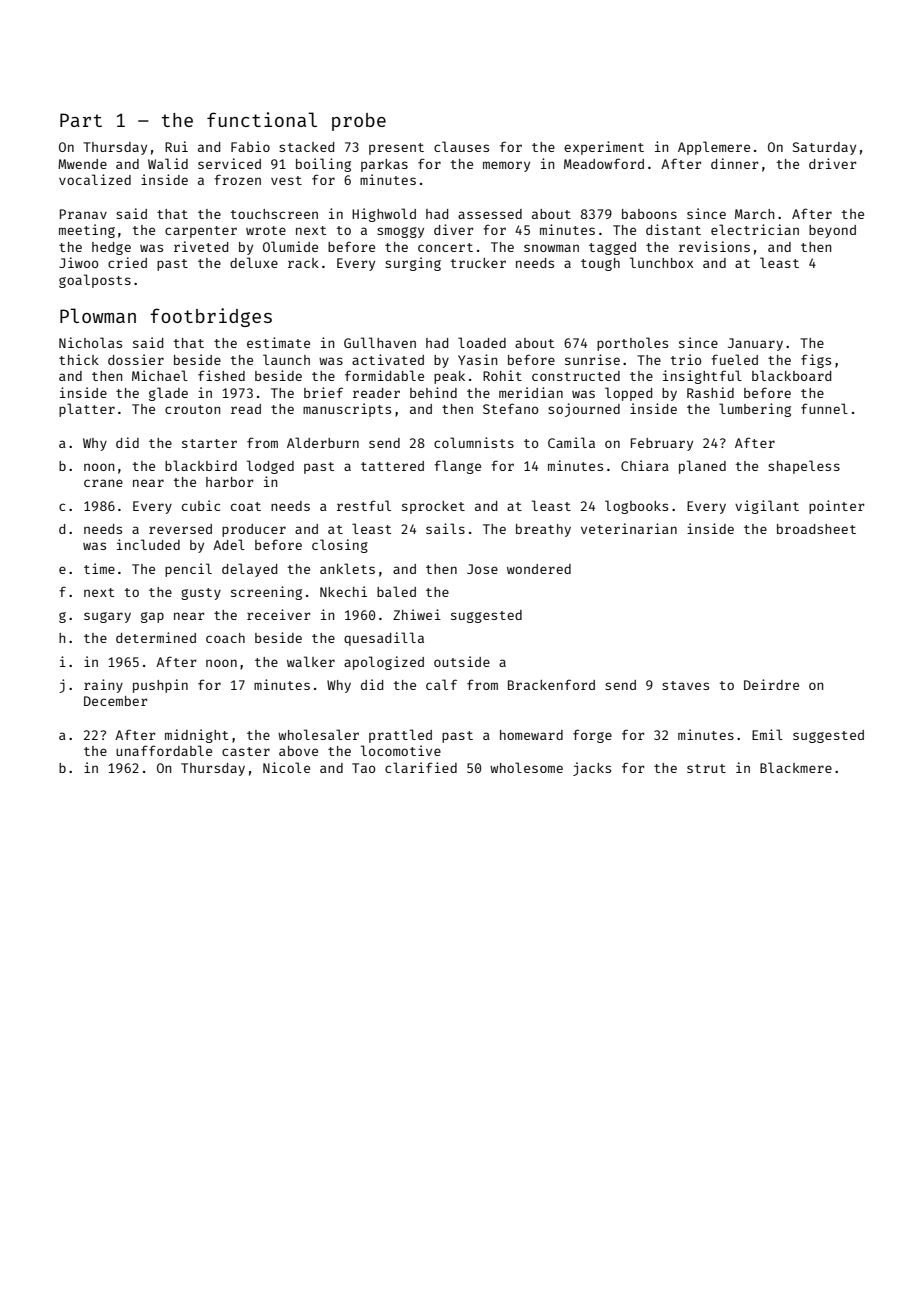  What do you see at coordinates (311, 661) in the image?
I see `walker` at bounding box center [311, 661].
